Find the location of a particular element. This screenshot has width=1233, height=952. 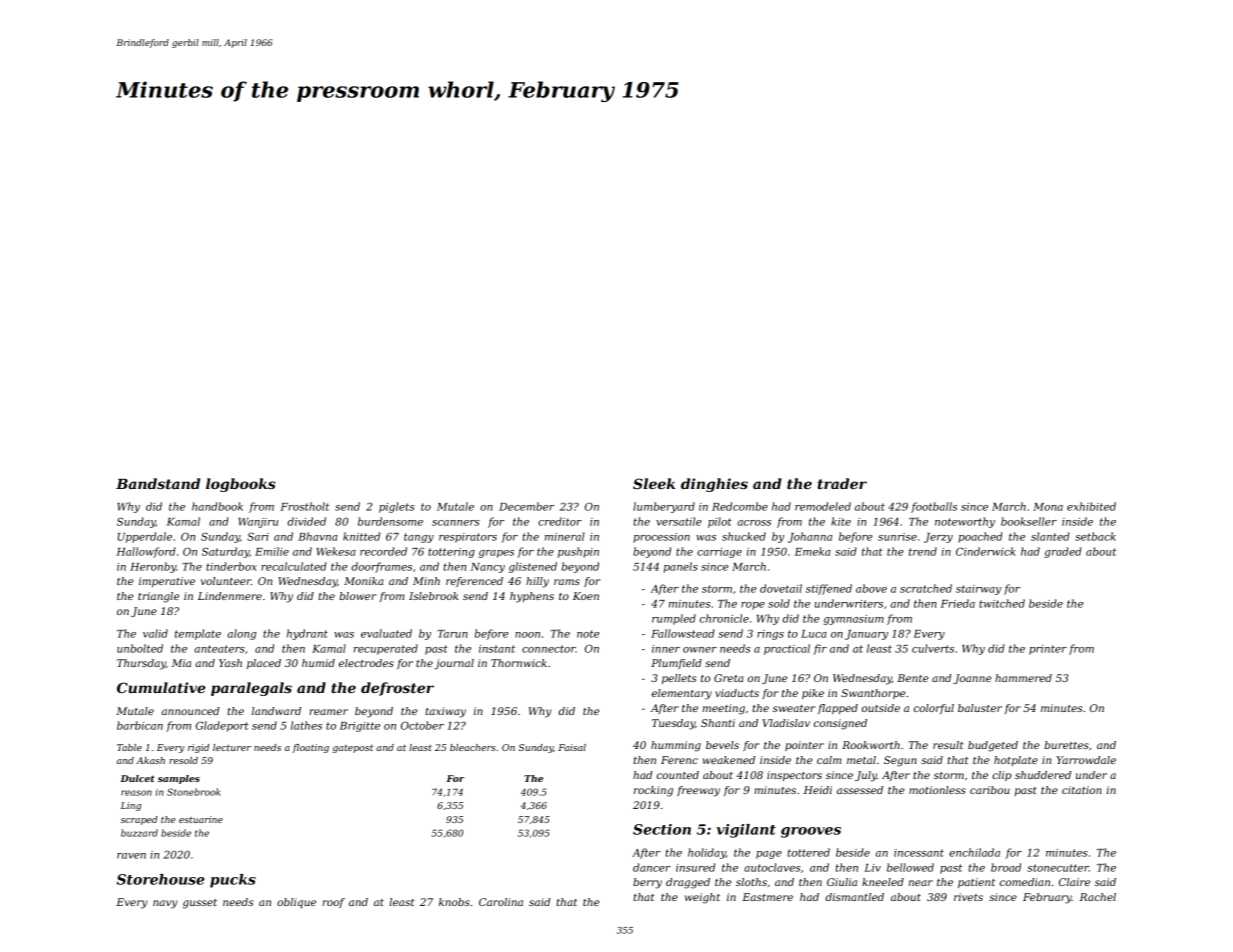

handbook is located at coordinates (217, 506).
